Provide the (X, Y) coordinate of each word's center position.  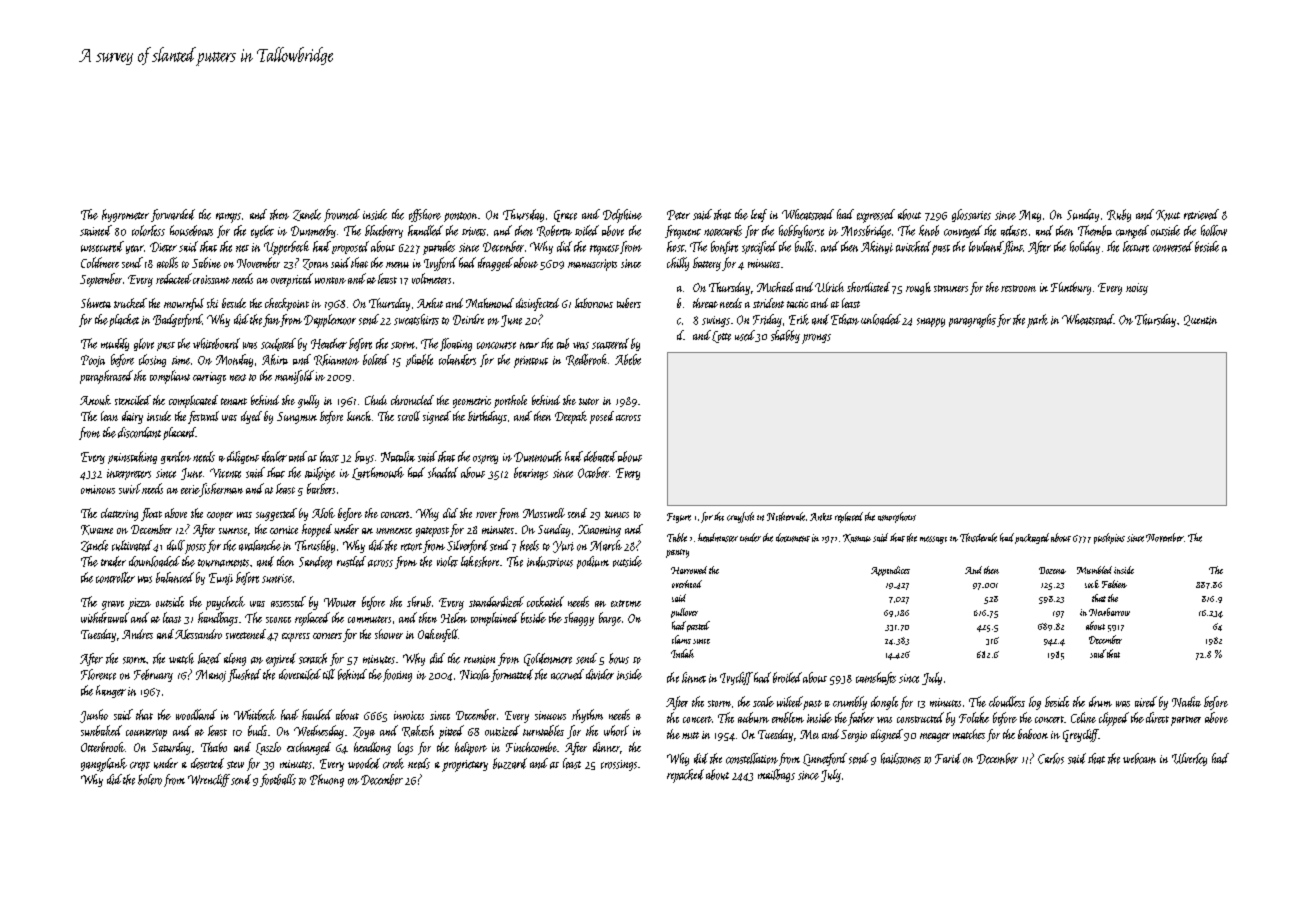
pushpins (1109, 538)
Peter (678, 215)
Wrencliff (209, 780)
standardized (496, 601)
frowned (342, 215)
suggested (276, 514)
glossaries (971, 215)
